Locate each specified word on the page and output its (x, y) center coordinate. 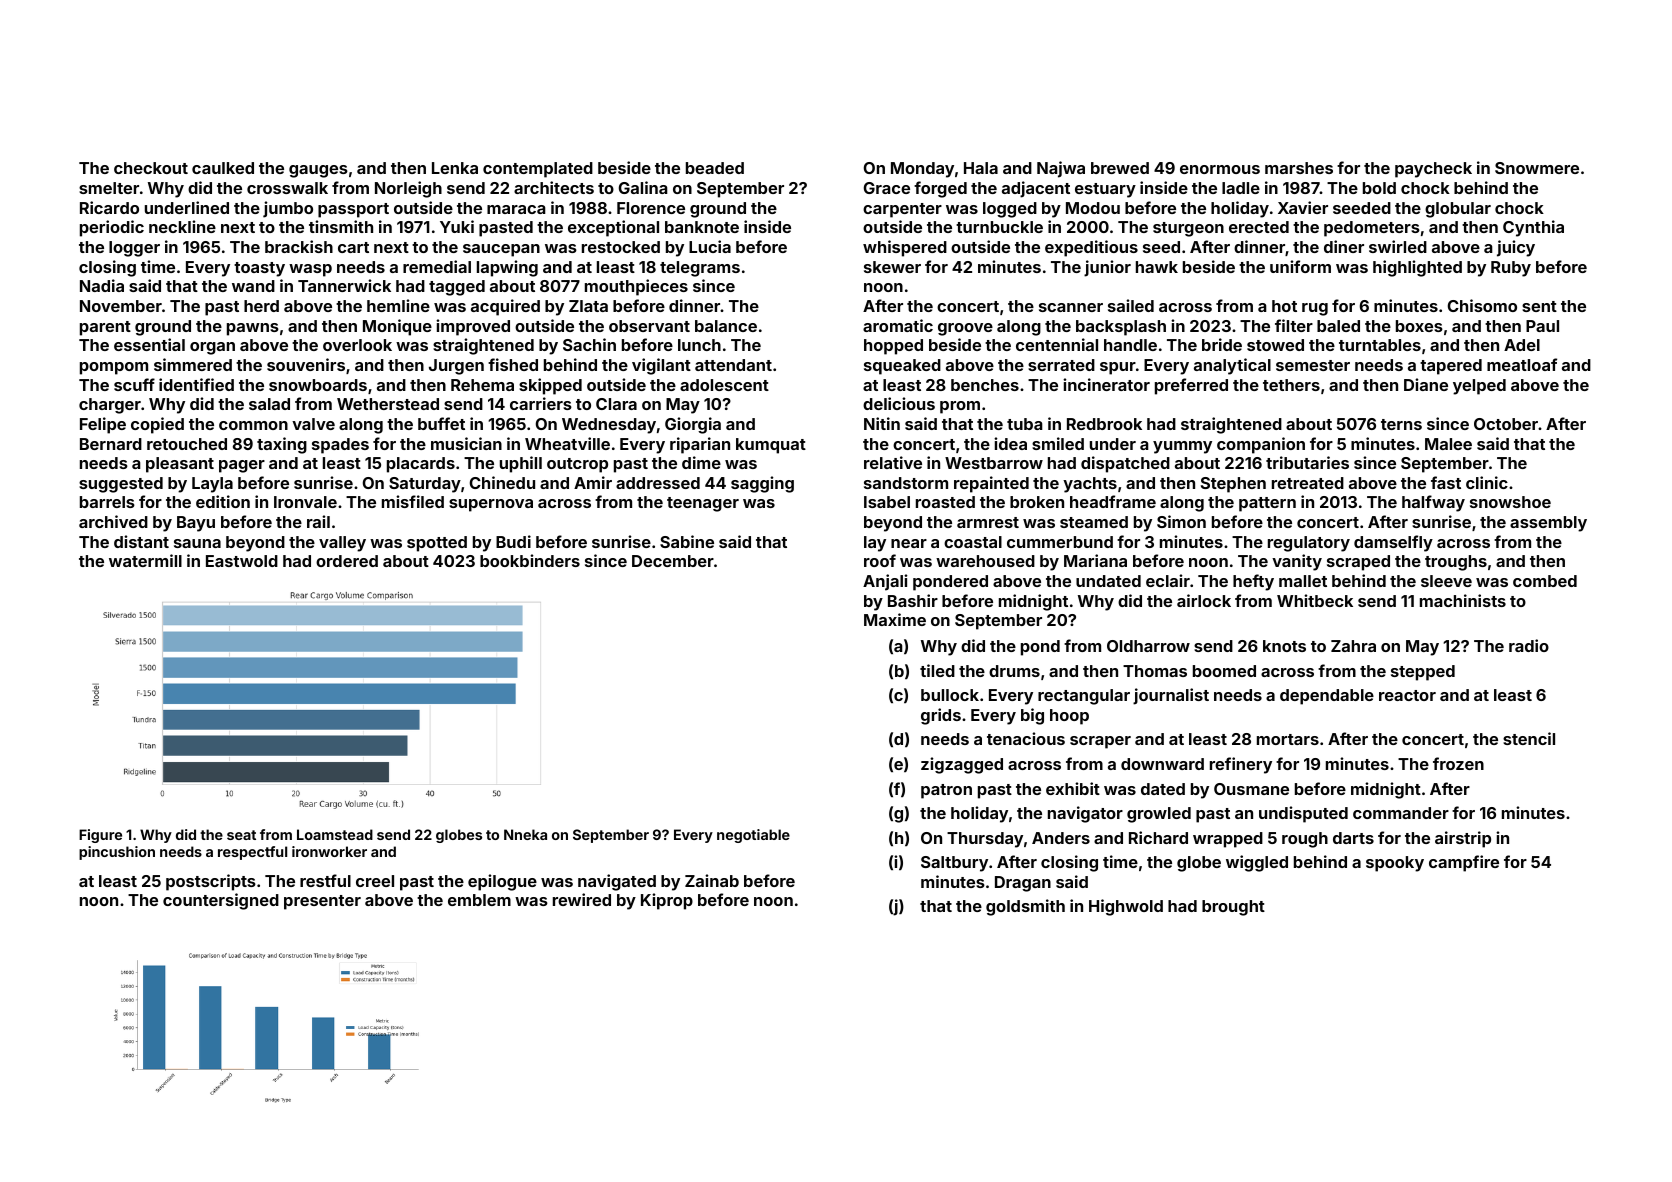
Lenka (455, 168)
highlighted (1417, 268)
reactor (1407, 695)
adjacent (1036, 189)
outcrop (577, 465)
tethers (1291, 385)
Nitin (882, 423)
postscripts (211, 882)
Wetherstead (388, 404)
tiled (937, 670)
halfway (1433, 503)
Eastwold (242, 561)
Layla (212, 485)
